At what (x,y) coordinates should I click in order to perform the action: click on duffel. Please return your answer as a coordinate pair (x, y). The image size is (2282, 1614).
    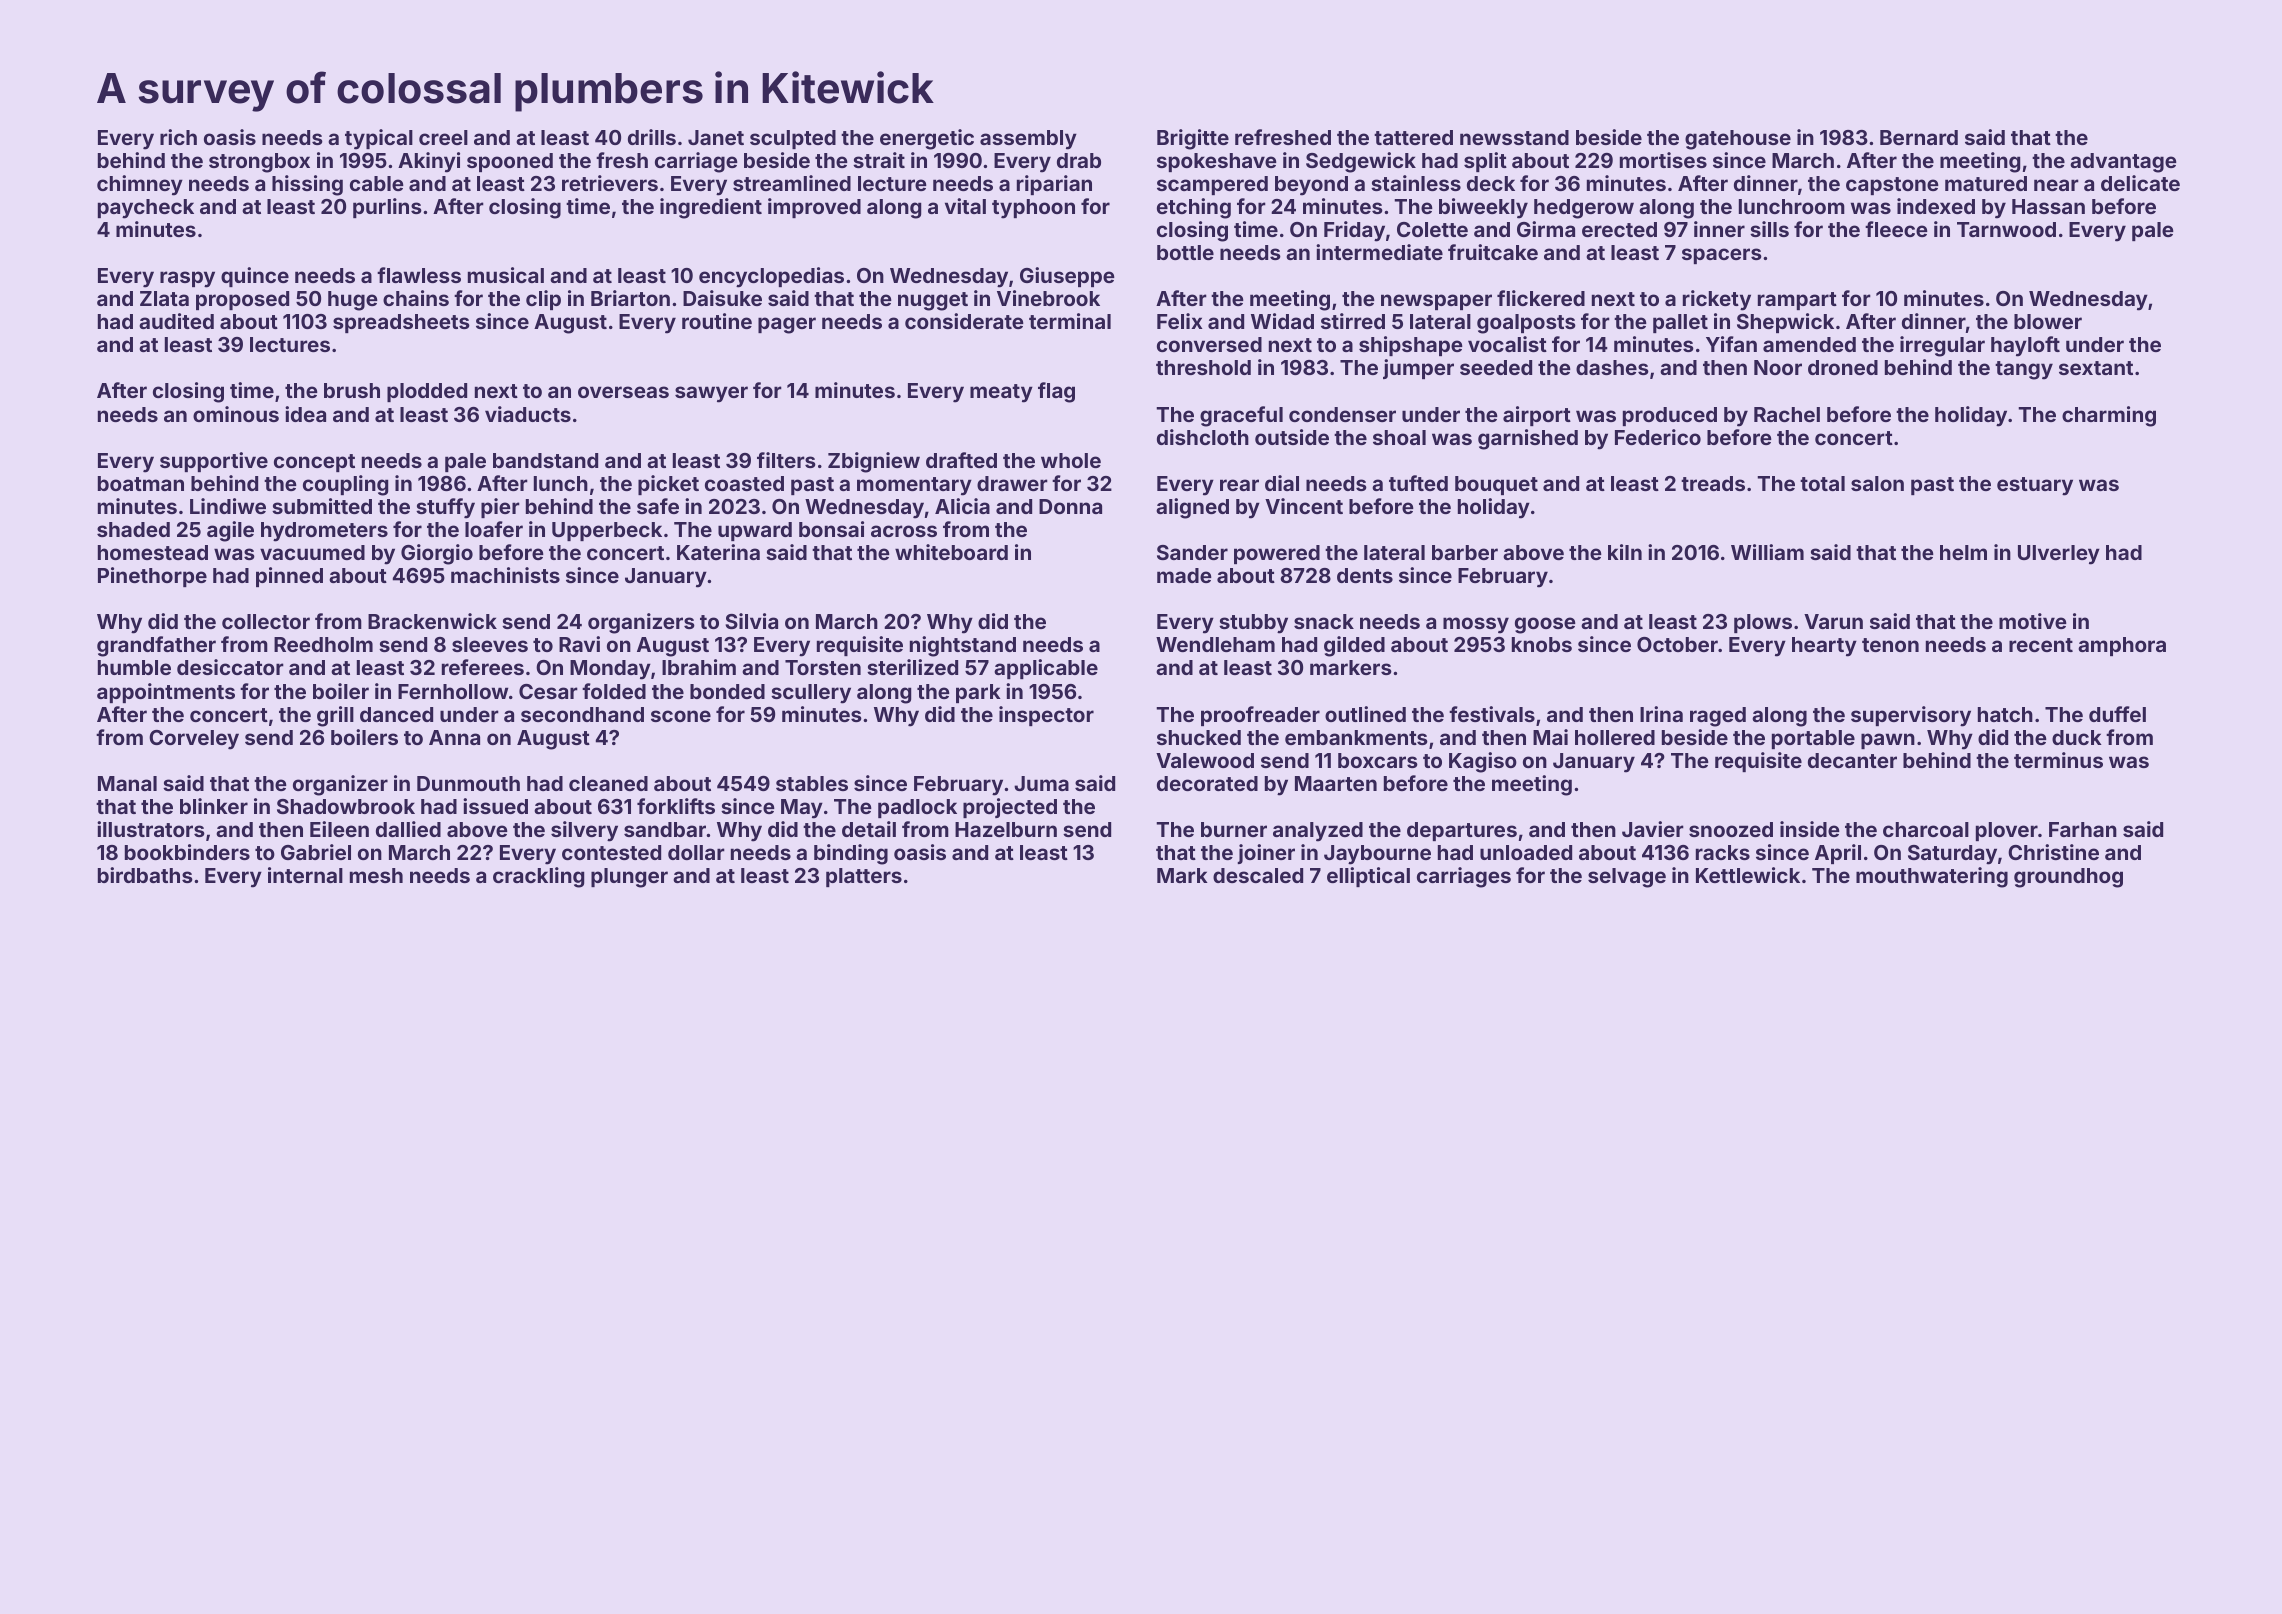
    Looking at the image, I should click on (2117, 714).
